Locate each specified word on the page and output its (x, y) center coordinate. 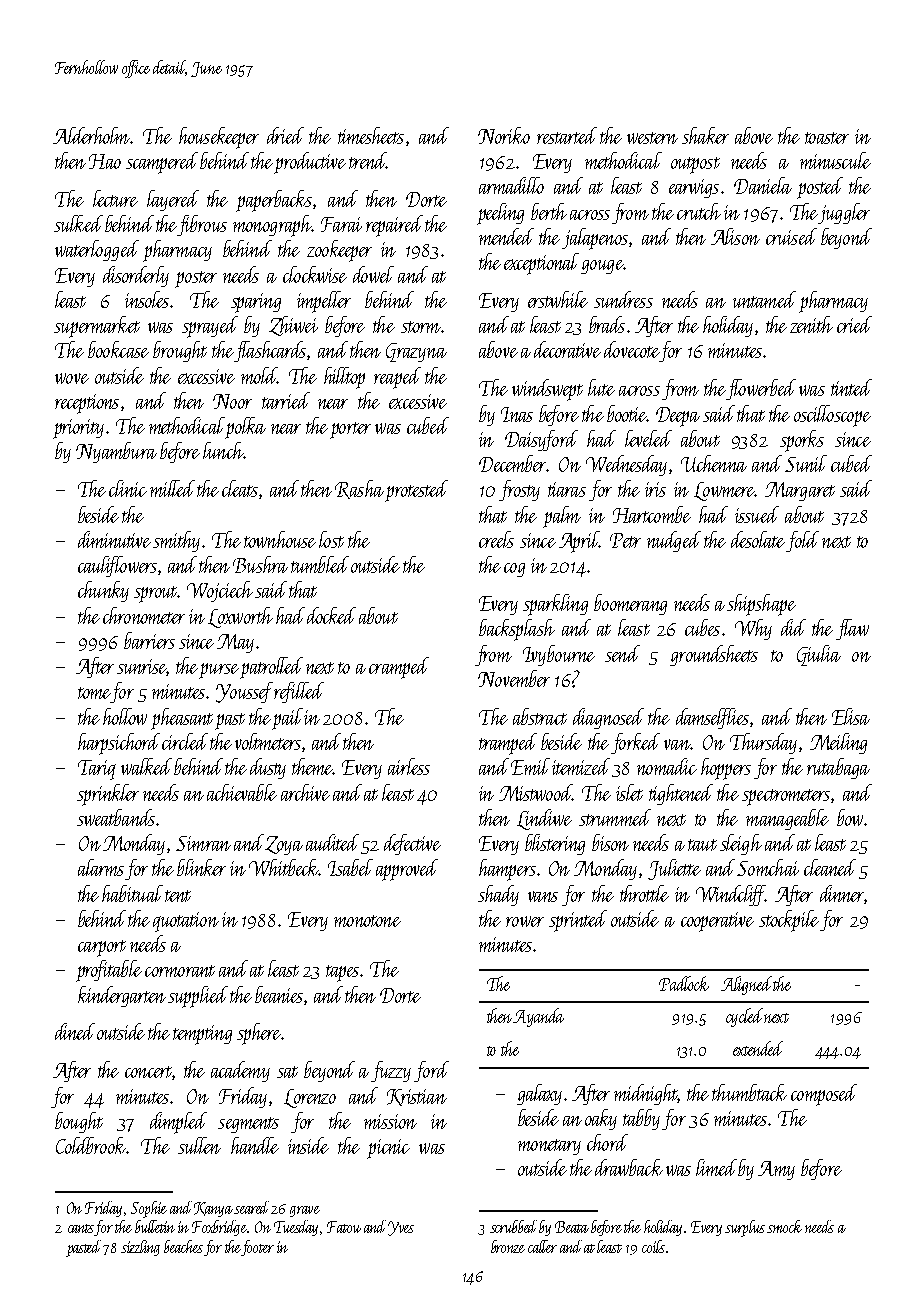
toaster (827, 138)
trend (367, 160)
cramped (399, 668)
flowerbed (761, 389)
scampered (162, 163)
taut (702, 845)
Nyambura (116, 452)
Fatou (344, 1227)
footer (258, 1248)
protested (416, 491)
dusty (268, 768)
